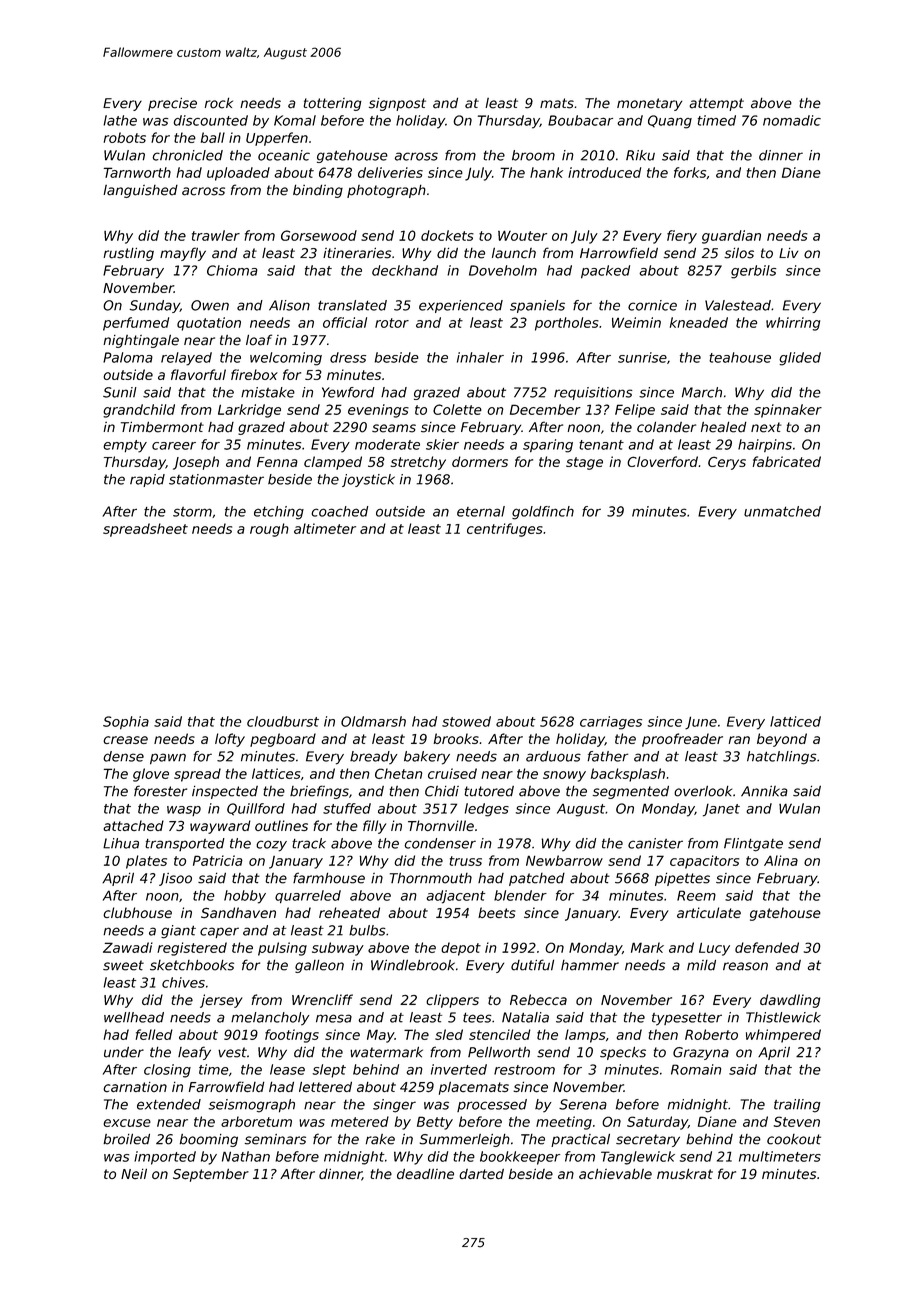  What do you see at coordinates (210, 305) in the screenshot?
I see `Owen` at bounding box center [210, 305].
